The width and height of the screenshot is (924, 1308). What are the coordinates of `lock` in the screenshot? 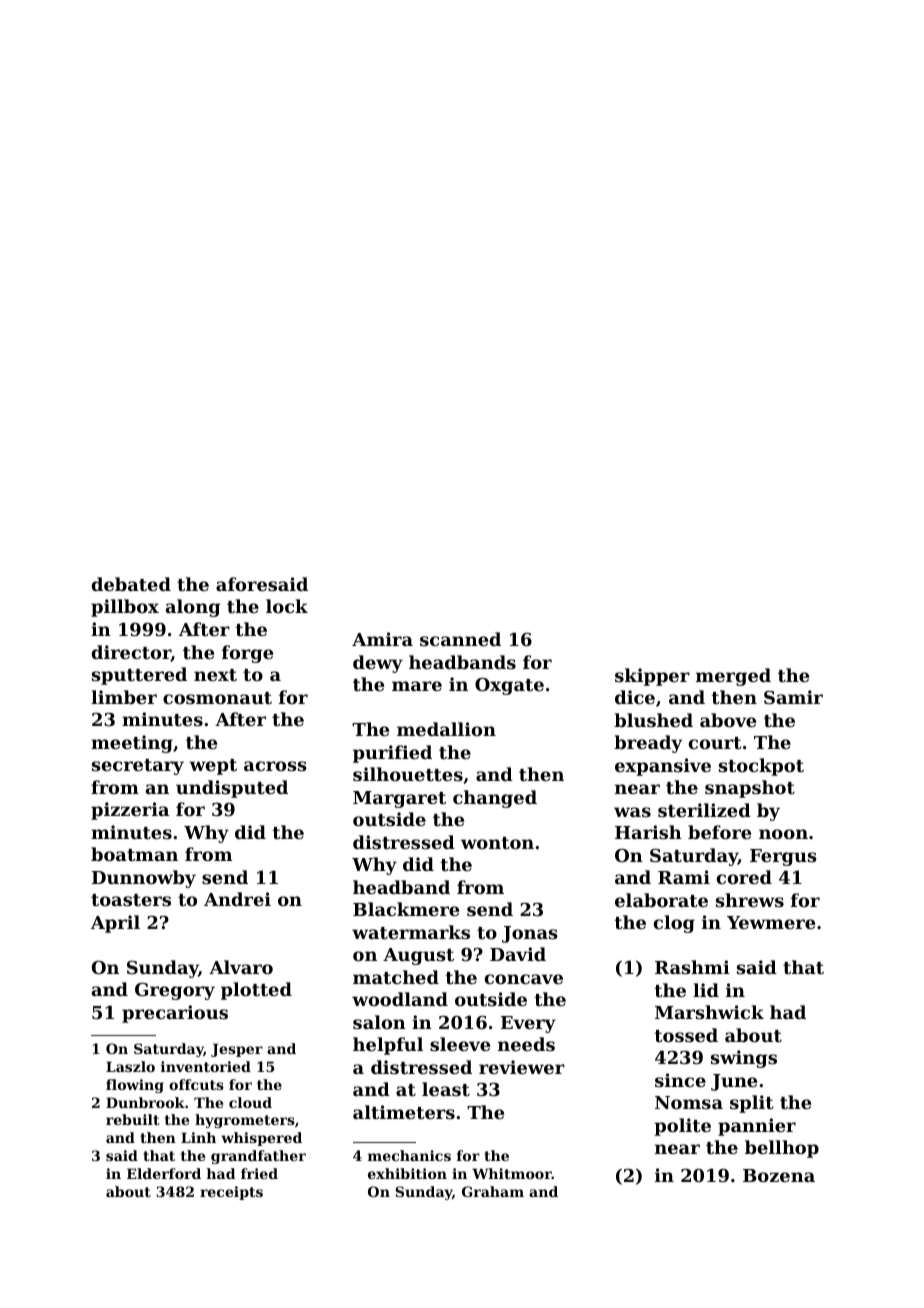 It's located at (287, 606).
